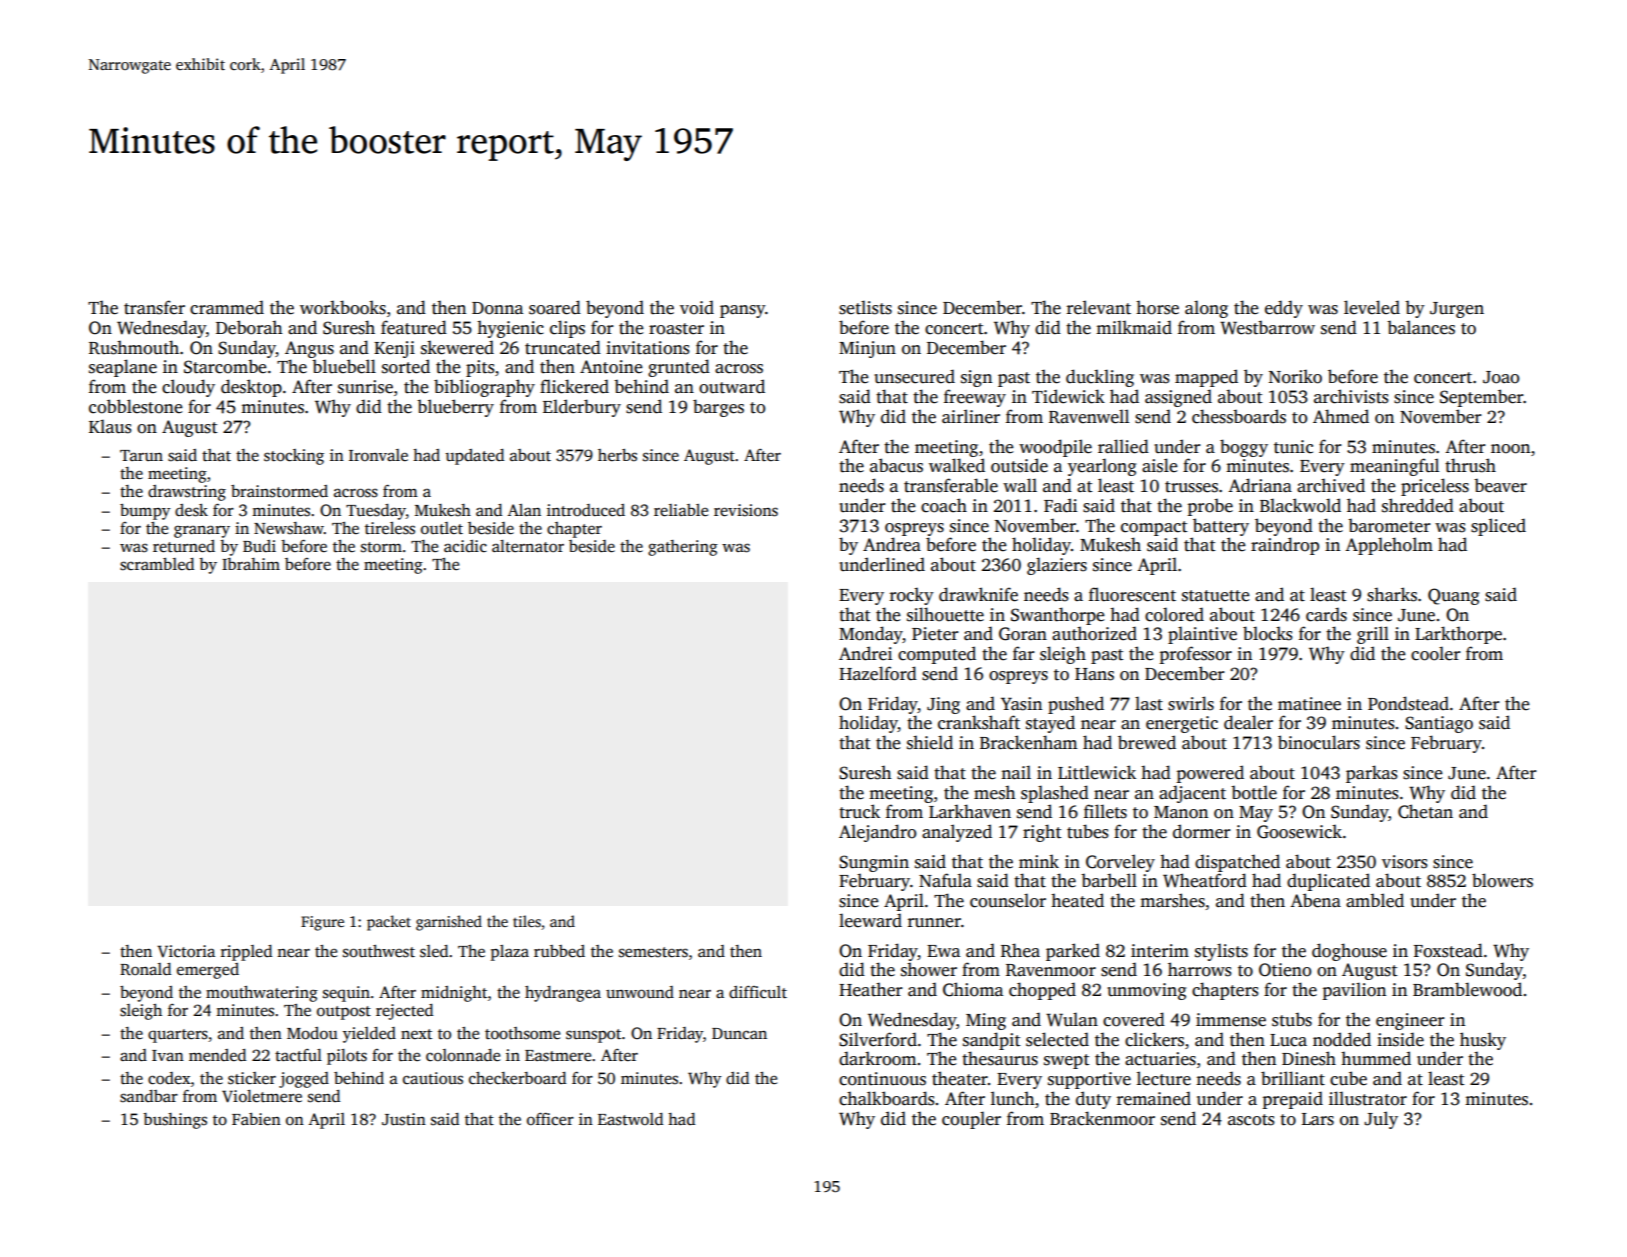 Image resolution: width=1627 pixels, height=1257 pixels. I want to click on shower, so click(929, 970).
